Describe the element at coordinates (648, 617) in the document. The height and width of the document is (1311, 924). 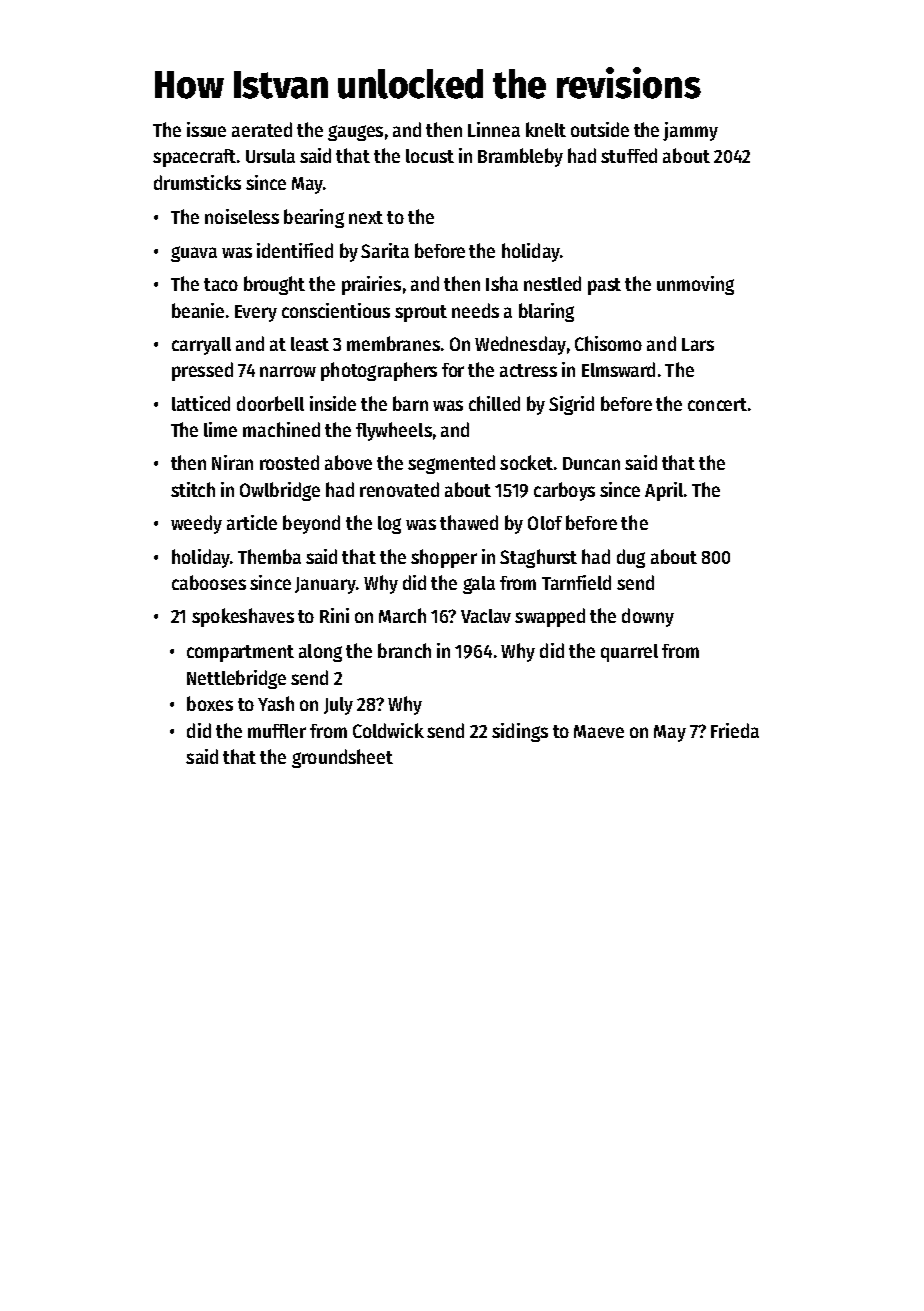
I see `downy` at that location.
